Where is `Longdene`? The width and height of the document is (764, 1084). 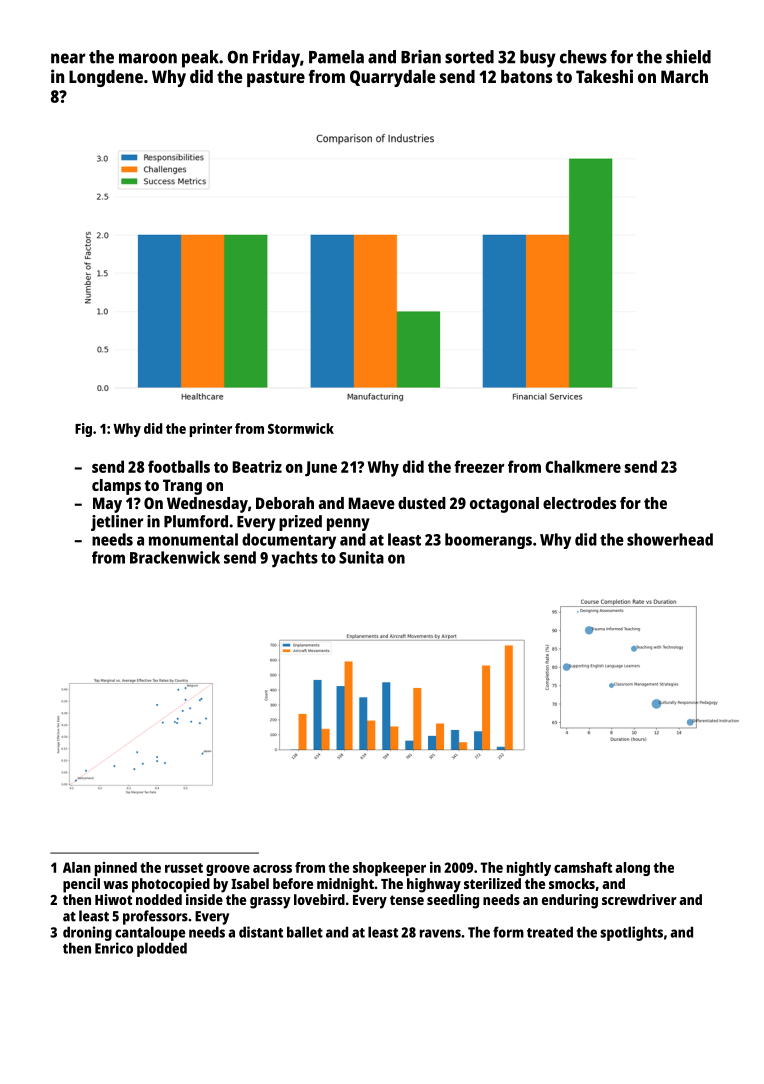 Longdene is located at coordinates (106, 78).
